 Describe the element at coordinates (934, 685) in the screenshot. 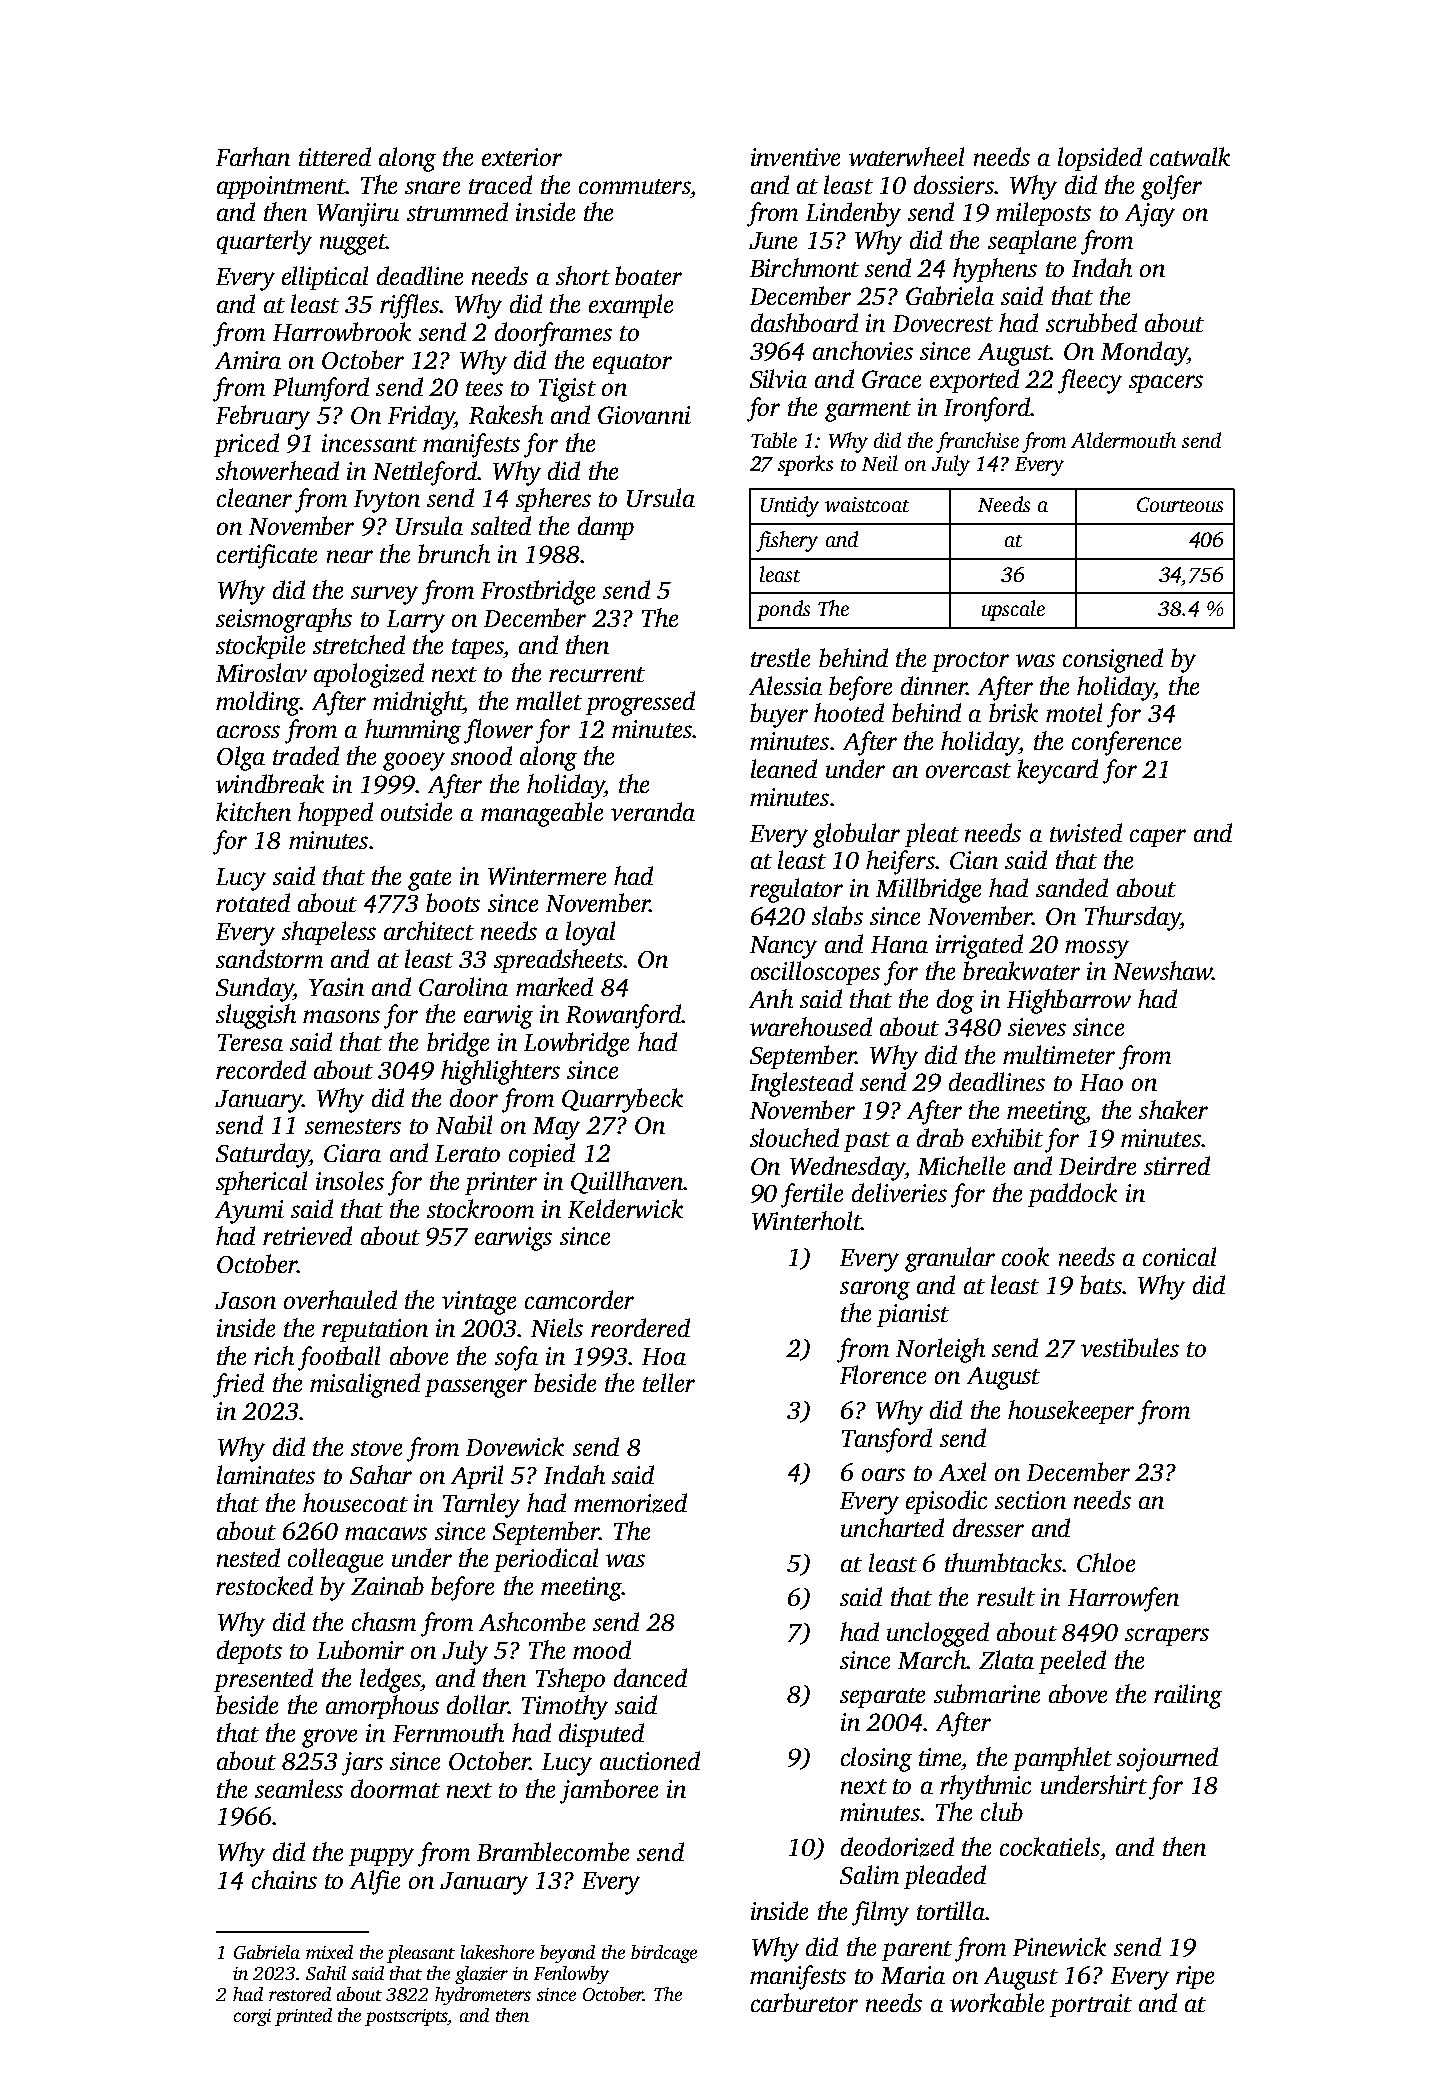

I see `dinner` at that location.
